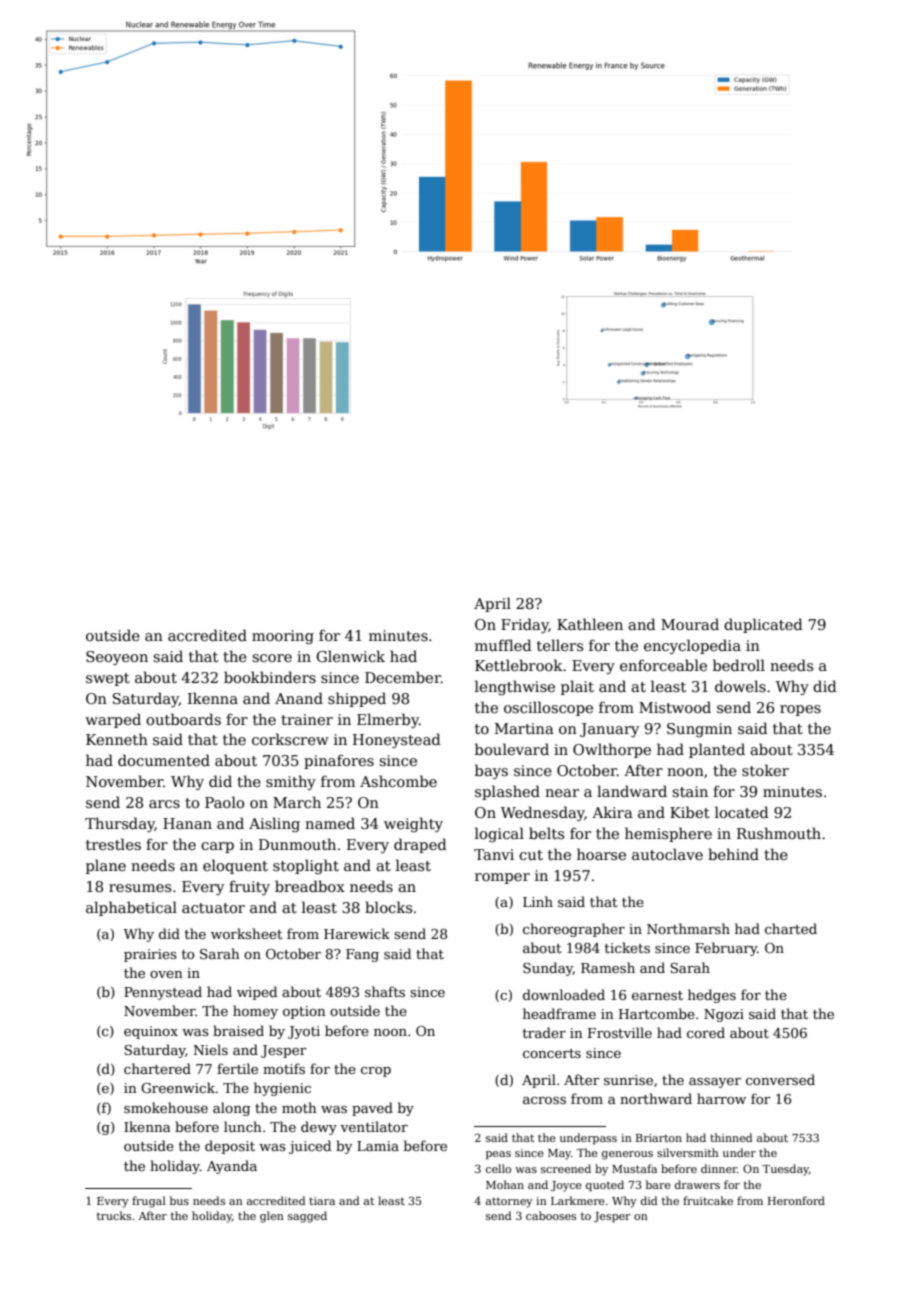 The width and height of the page is (924, 1308). I want to click on smokehouse, so click(166, 1107).
